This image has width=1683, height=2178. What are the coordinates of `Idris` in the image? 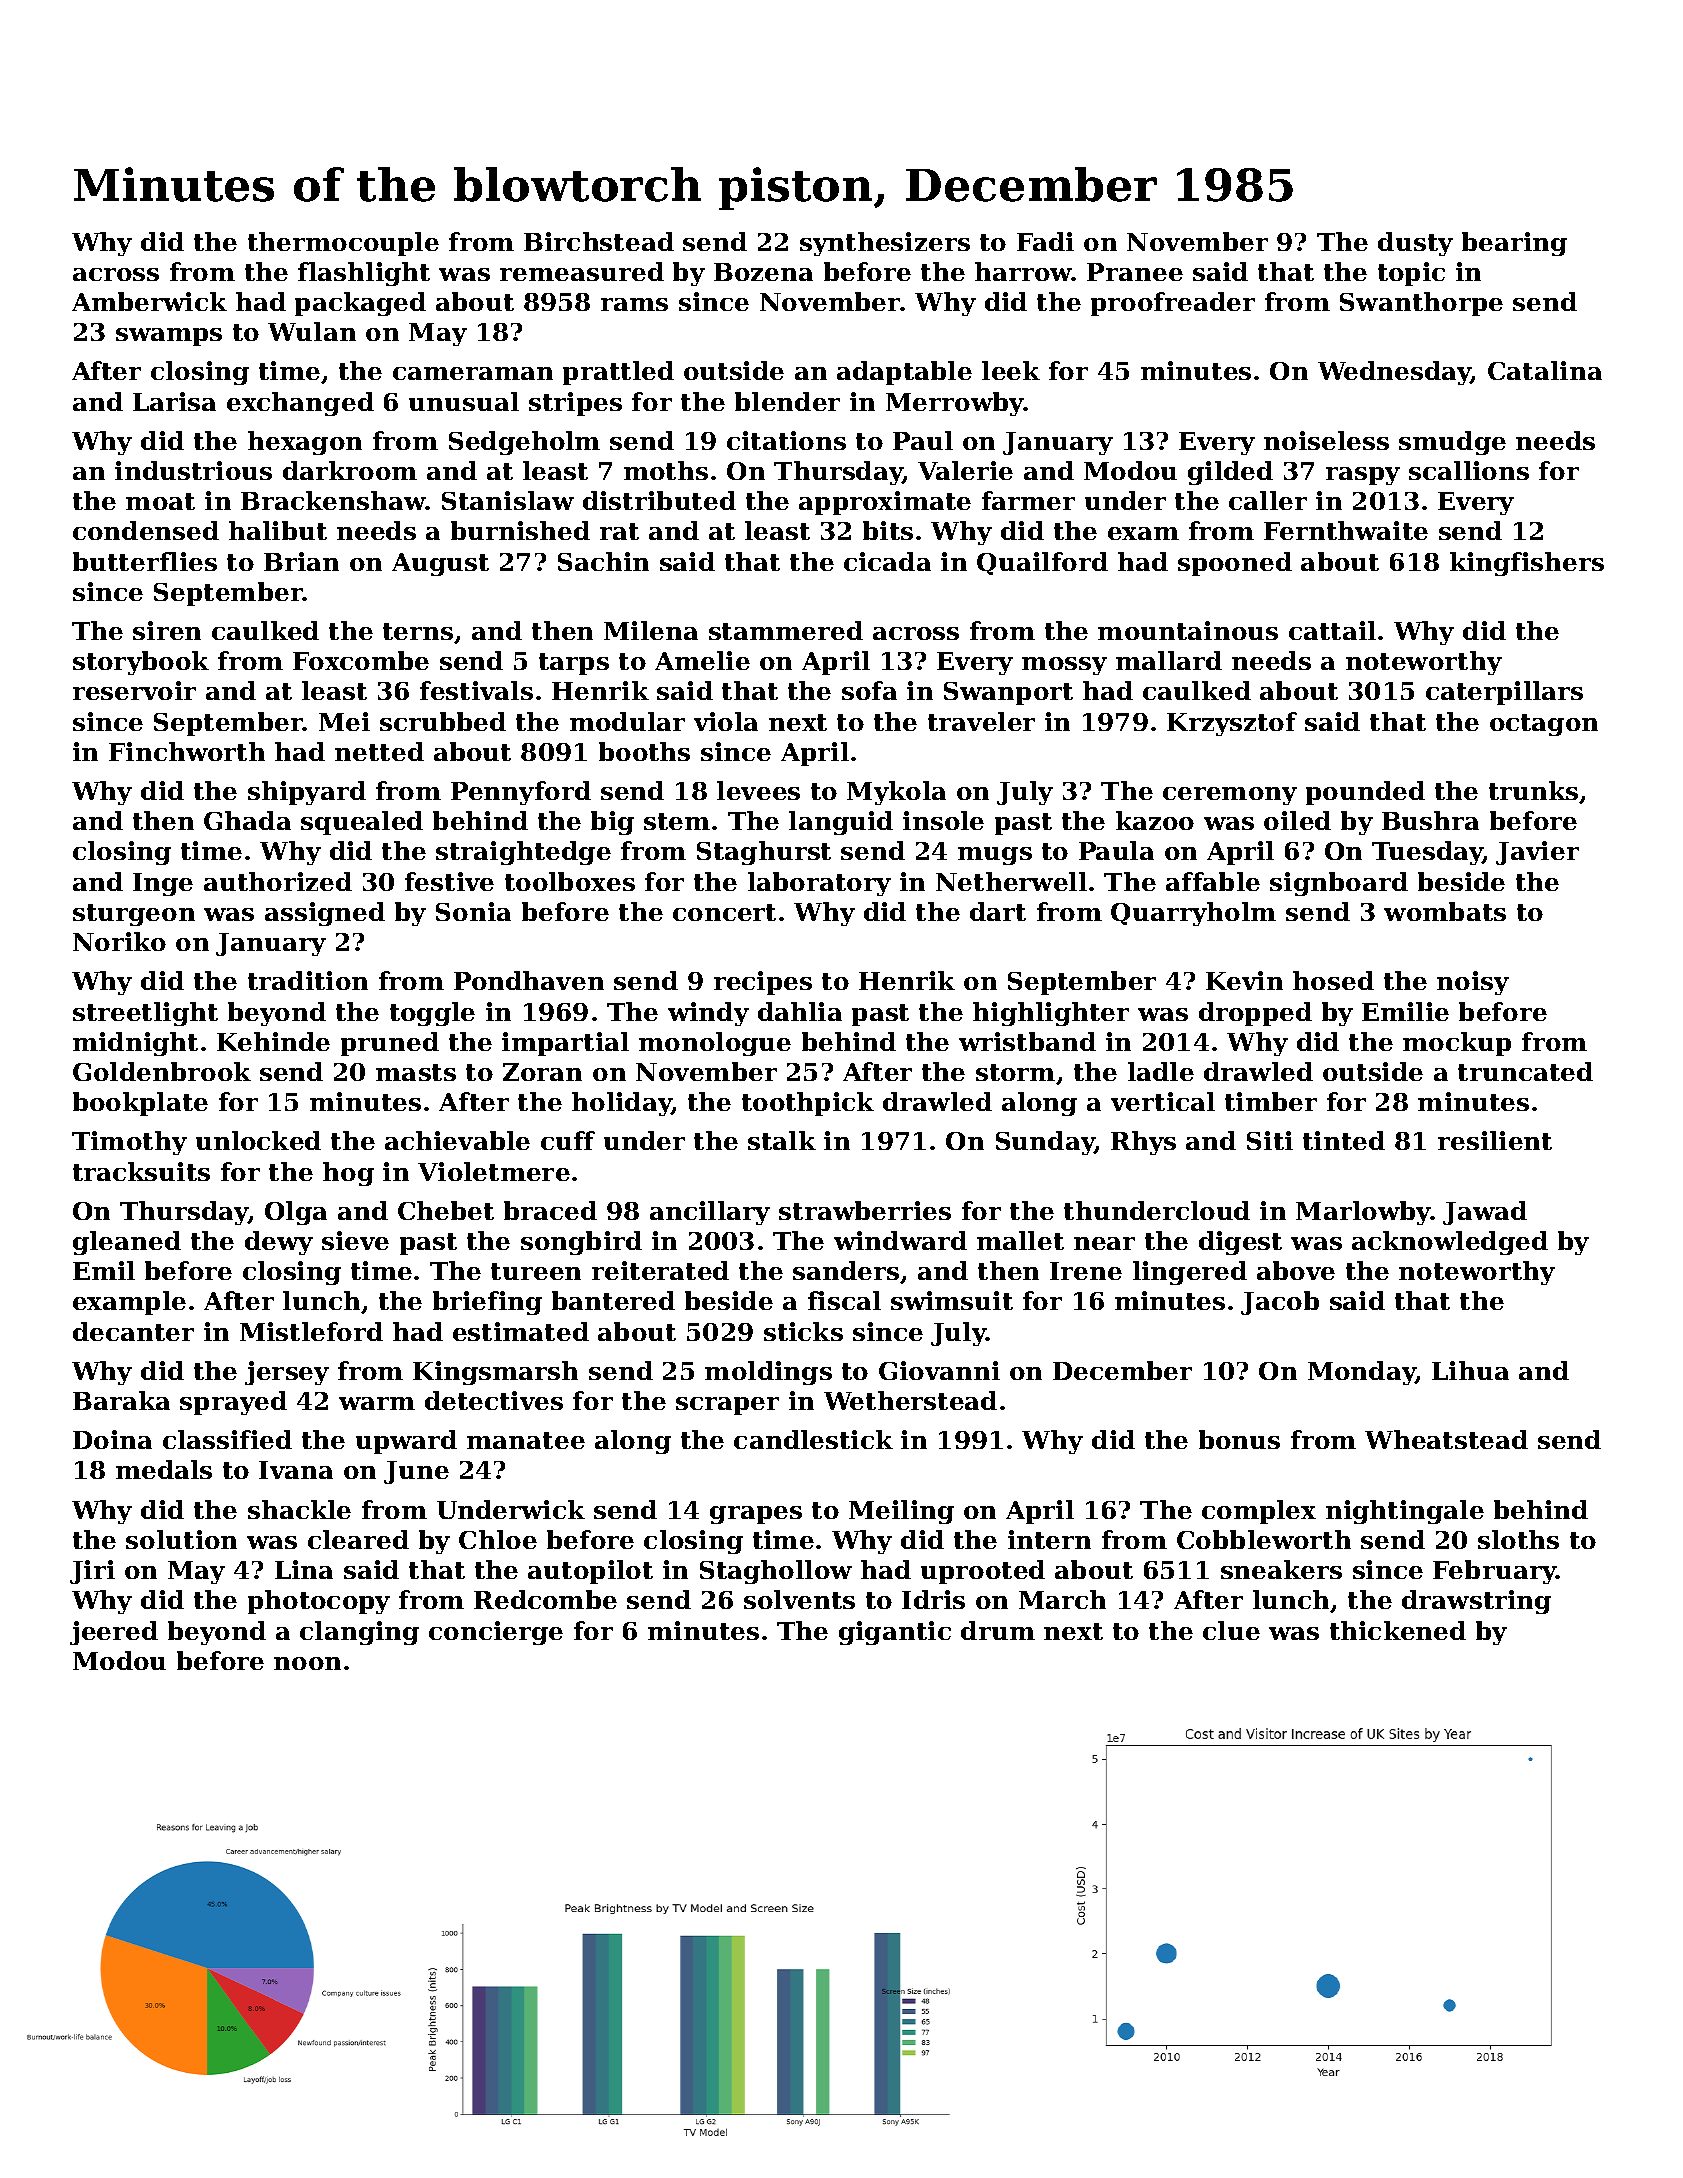 It's located at (933, 1599).
